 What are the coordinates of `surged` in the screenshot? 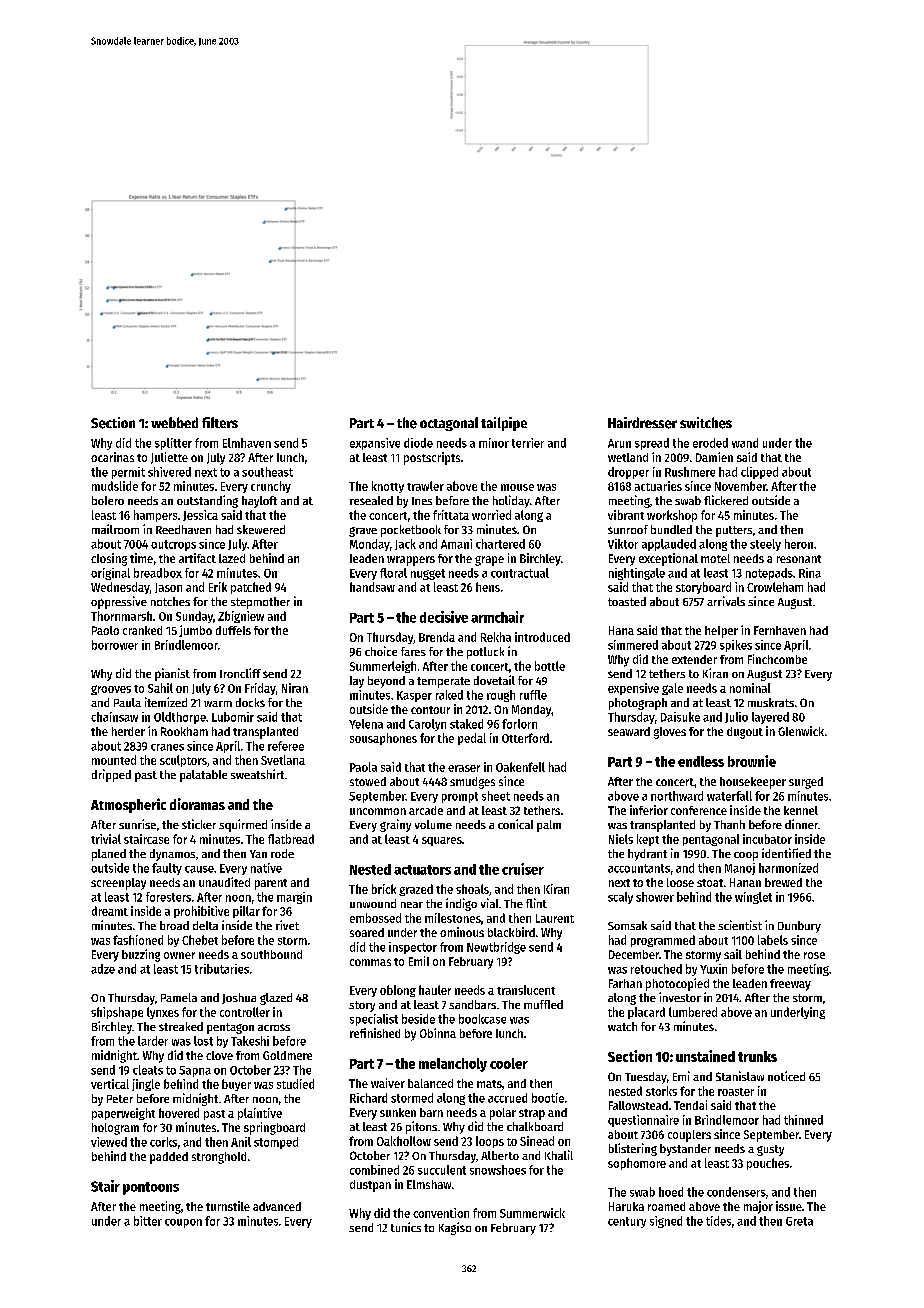 It's located at (806, 783).
